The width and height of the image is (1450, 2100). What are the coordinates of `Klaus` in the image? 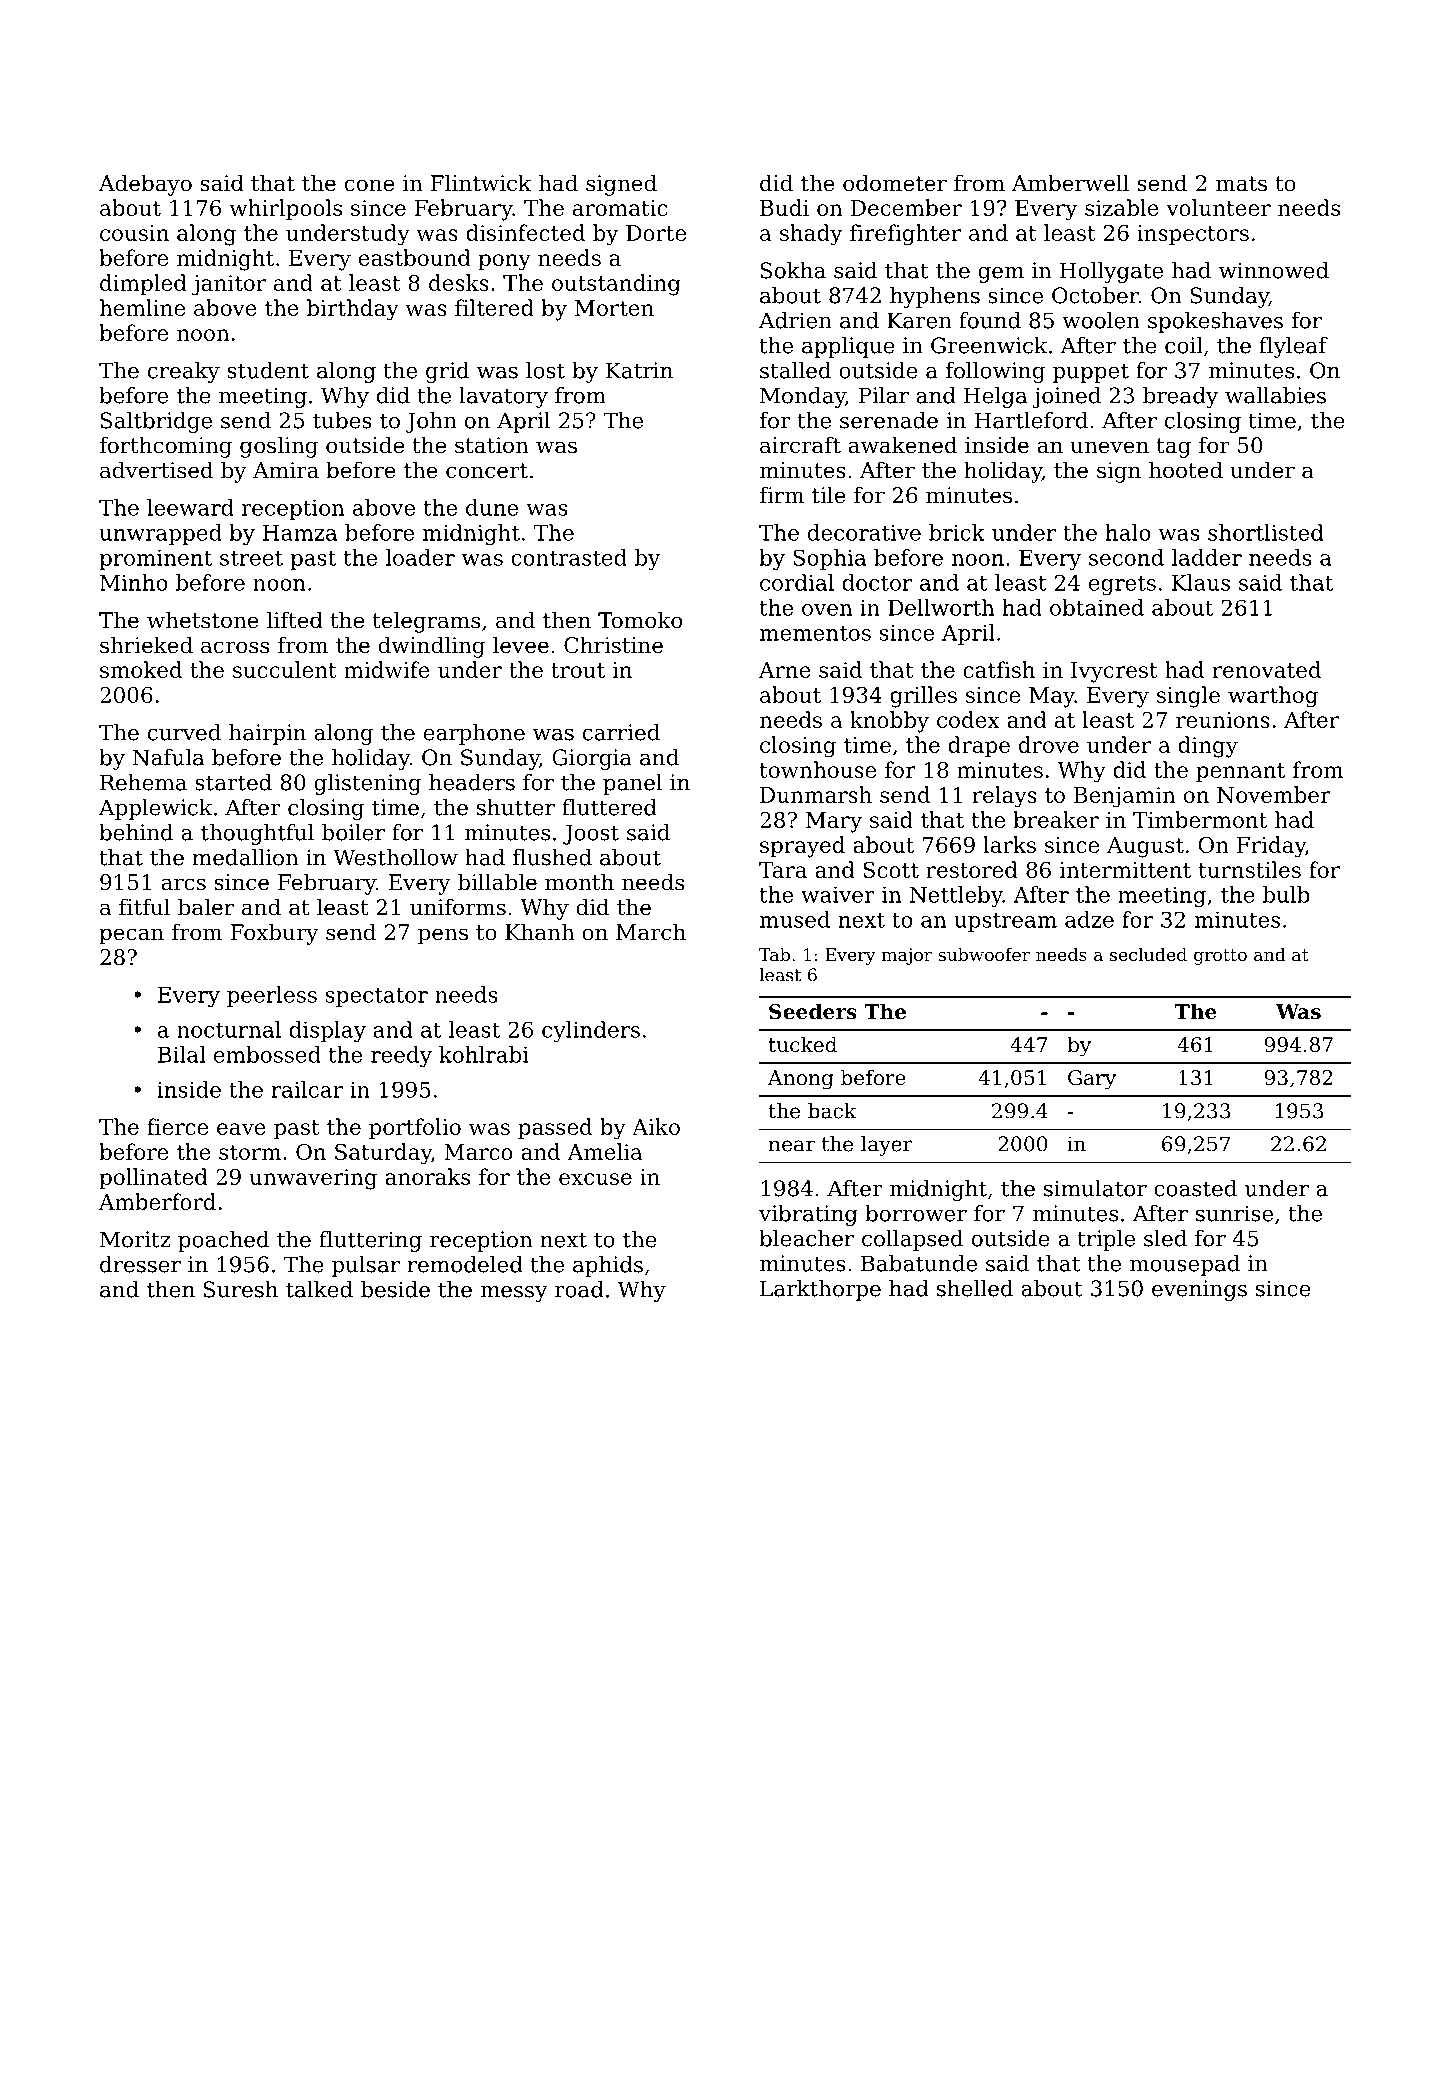 It's located at (1200, 582).
